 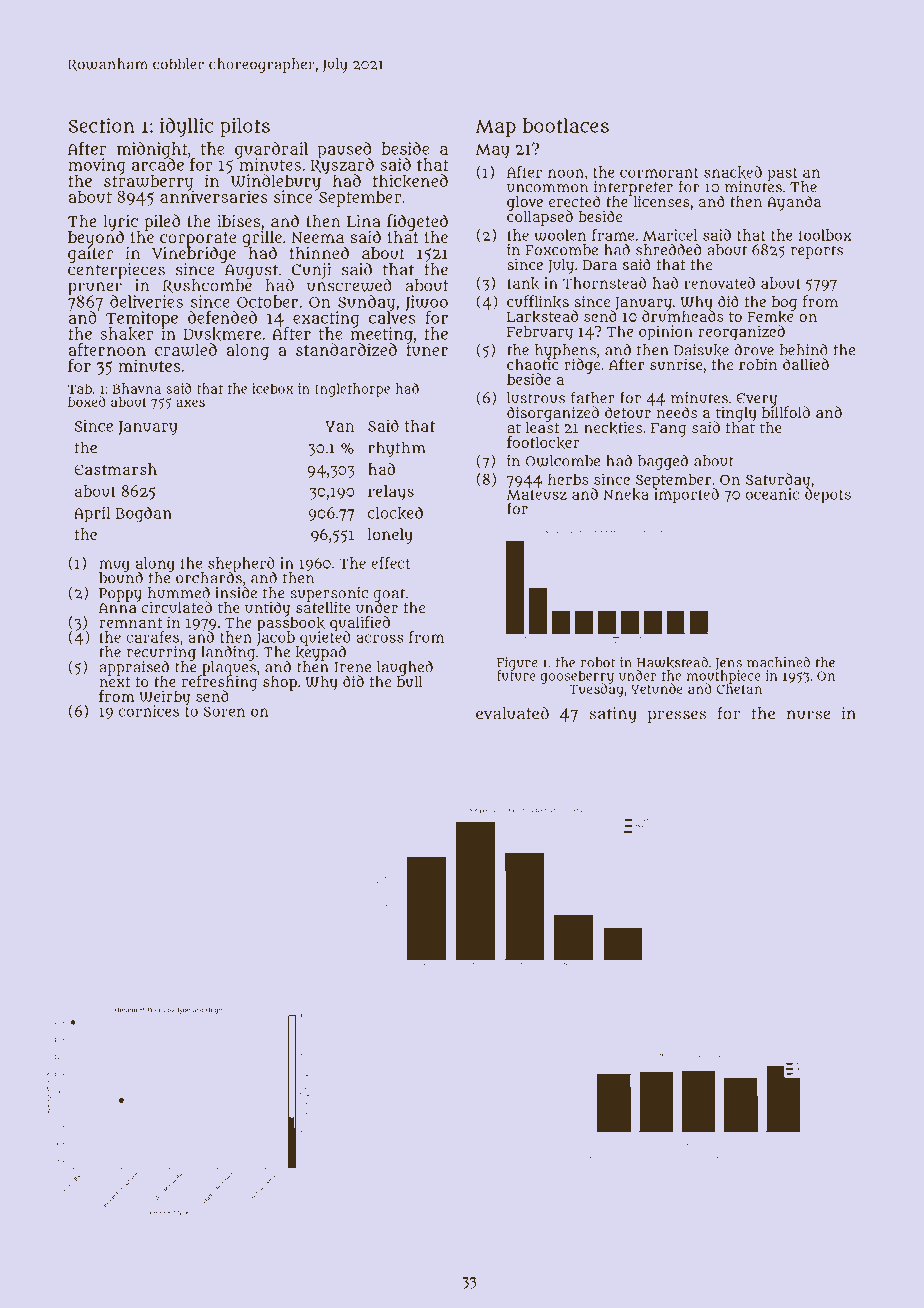 I want to click on Section, so click(x=101, y=125).
